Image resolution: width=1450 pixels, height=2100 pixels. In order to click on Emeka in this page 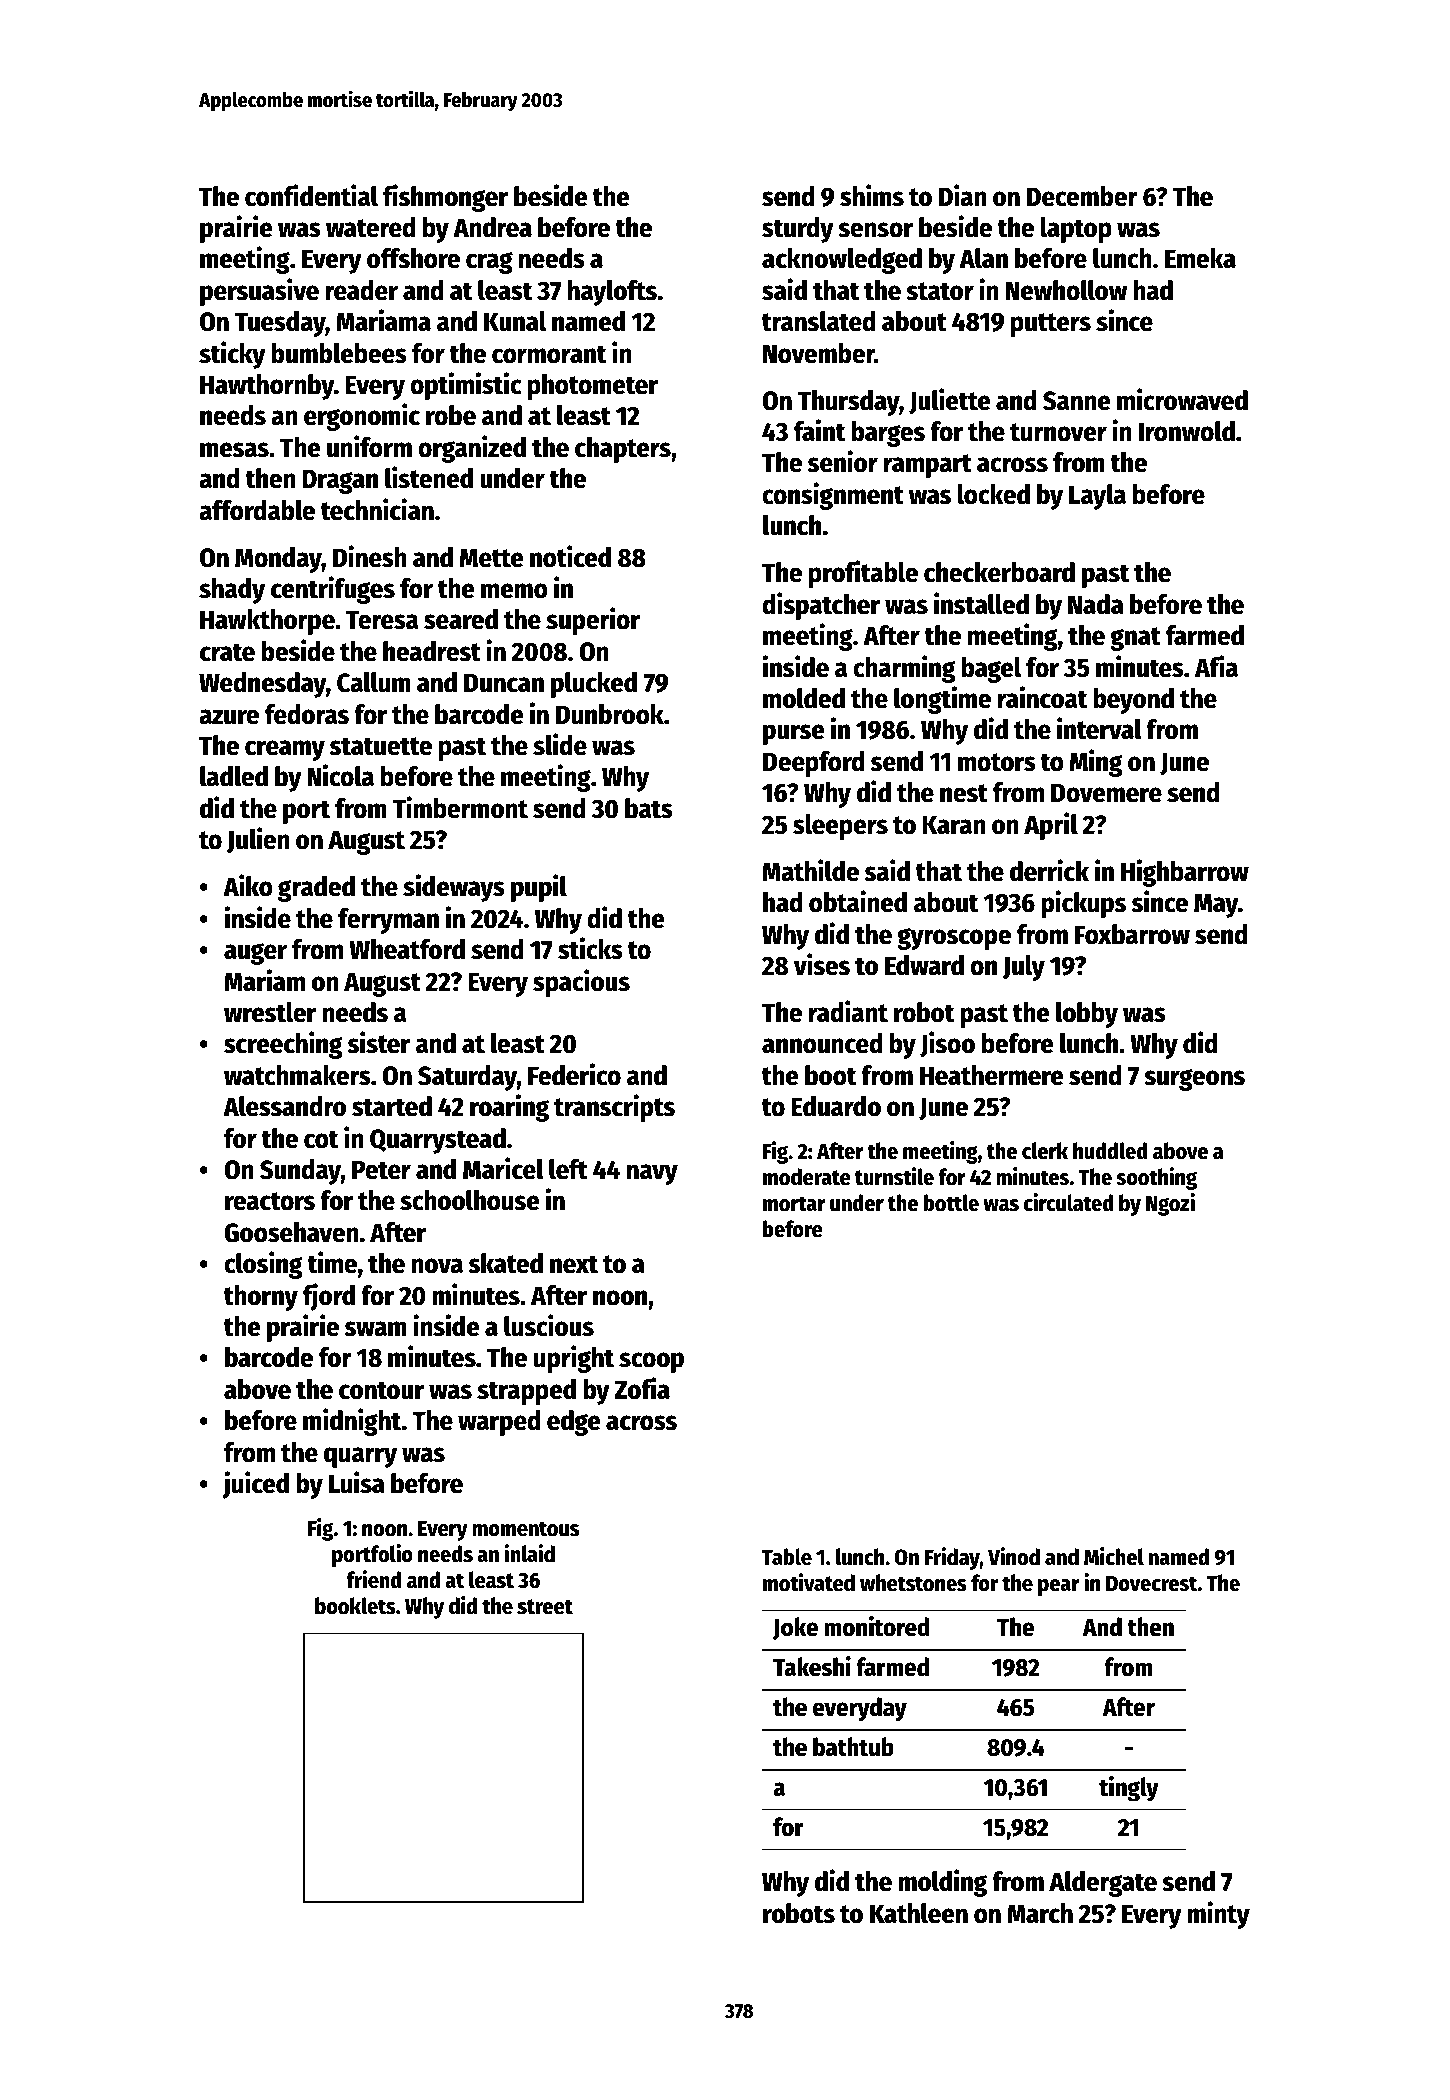, I will do `click(1200, 258)`.
